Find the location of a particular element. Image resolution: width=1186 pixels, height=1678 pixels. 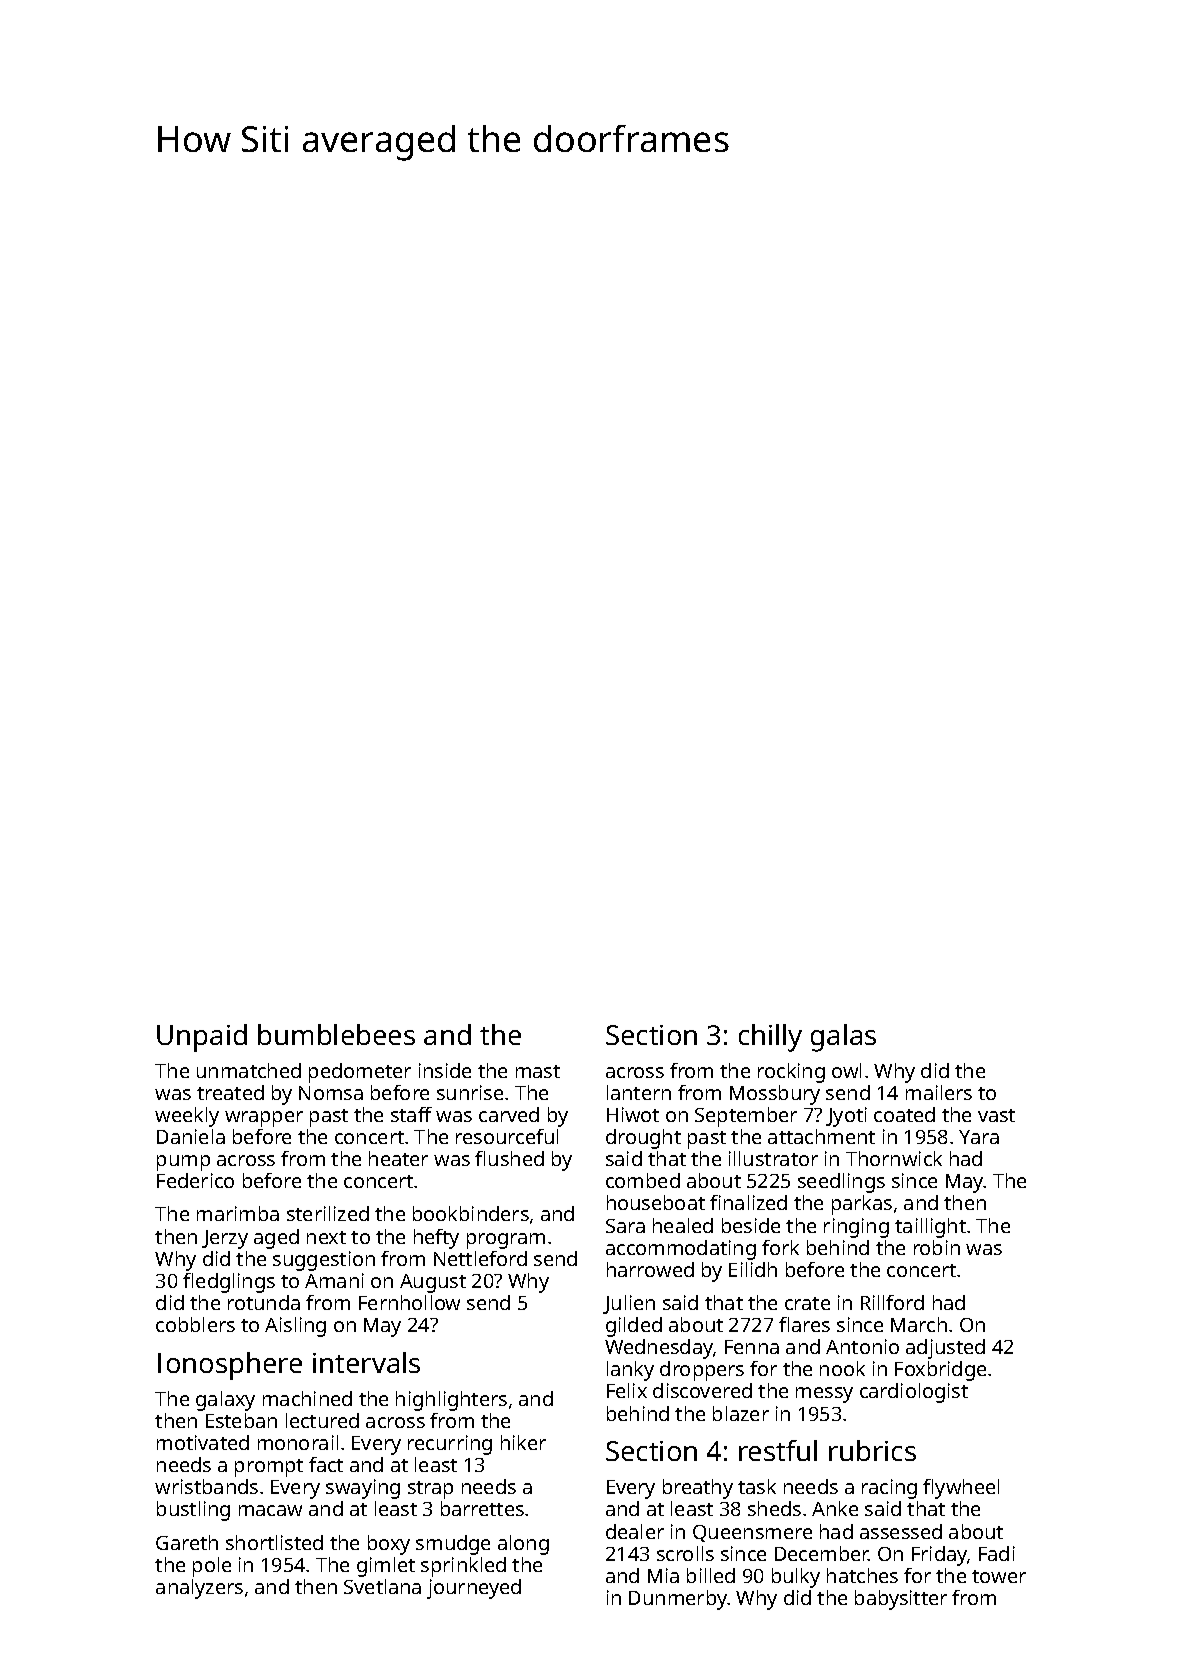

recurring is located at coordinates (450, 1445).
